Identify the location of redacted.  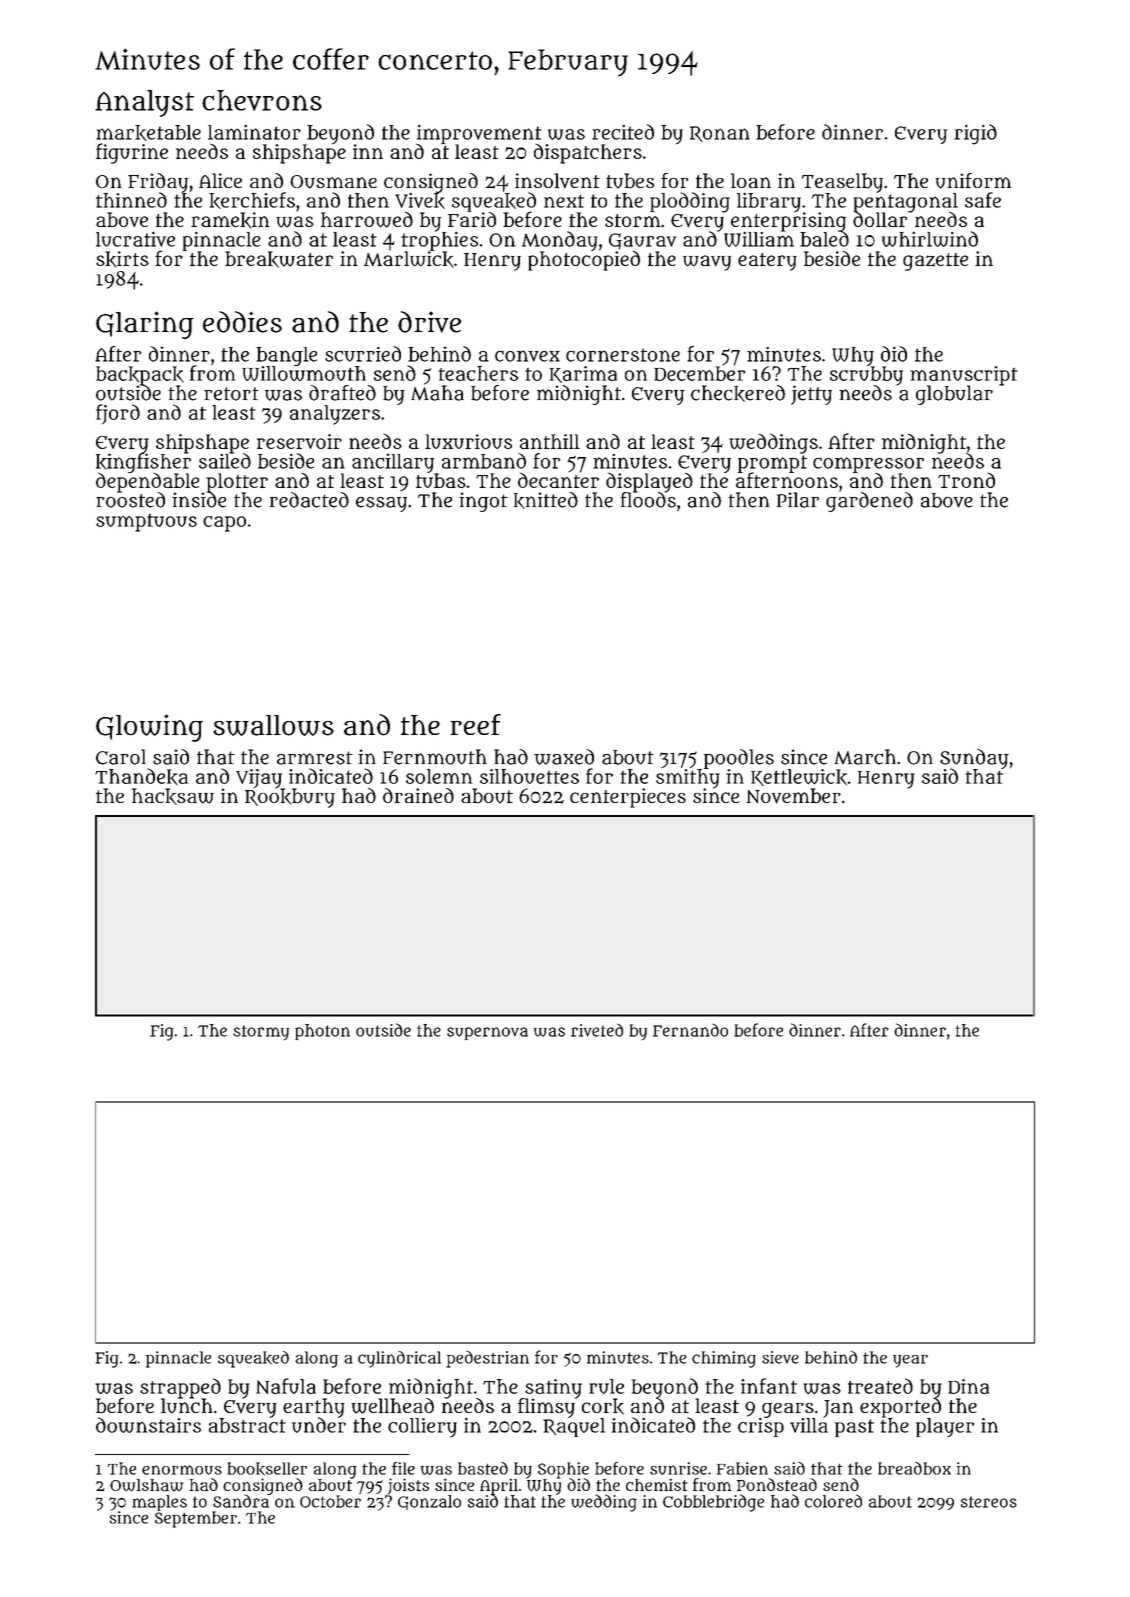
(309, 500).
